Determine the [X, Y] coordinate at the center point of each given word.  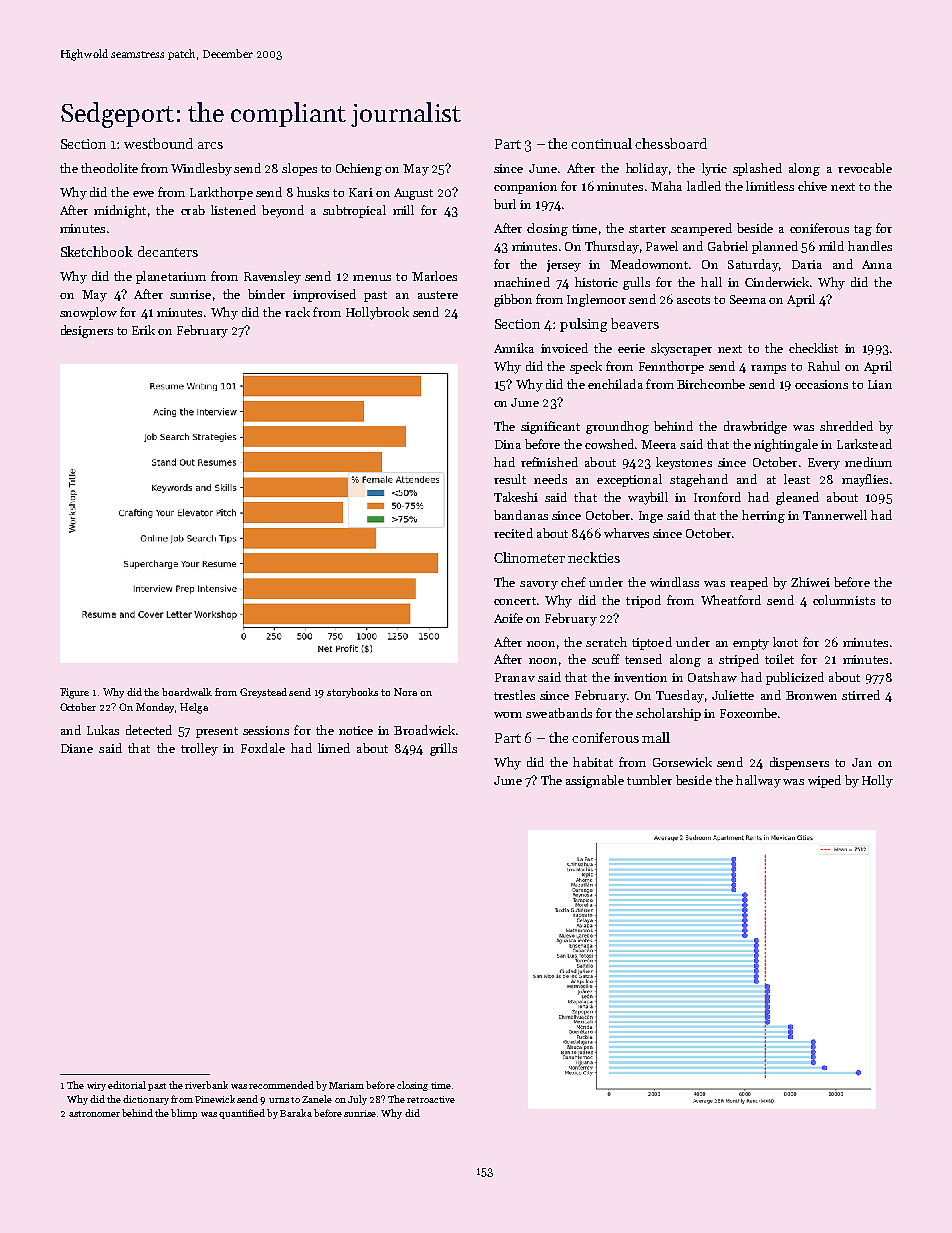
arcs [210, 145]
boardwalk [187, 692]
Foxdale [263, 748]
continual [601, 143]
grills [443, 749]
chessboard [671, 143]
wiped [824, 781]
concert [515, 601]
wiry [96, 1086]
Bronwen [811, 695]
